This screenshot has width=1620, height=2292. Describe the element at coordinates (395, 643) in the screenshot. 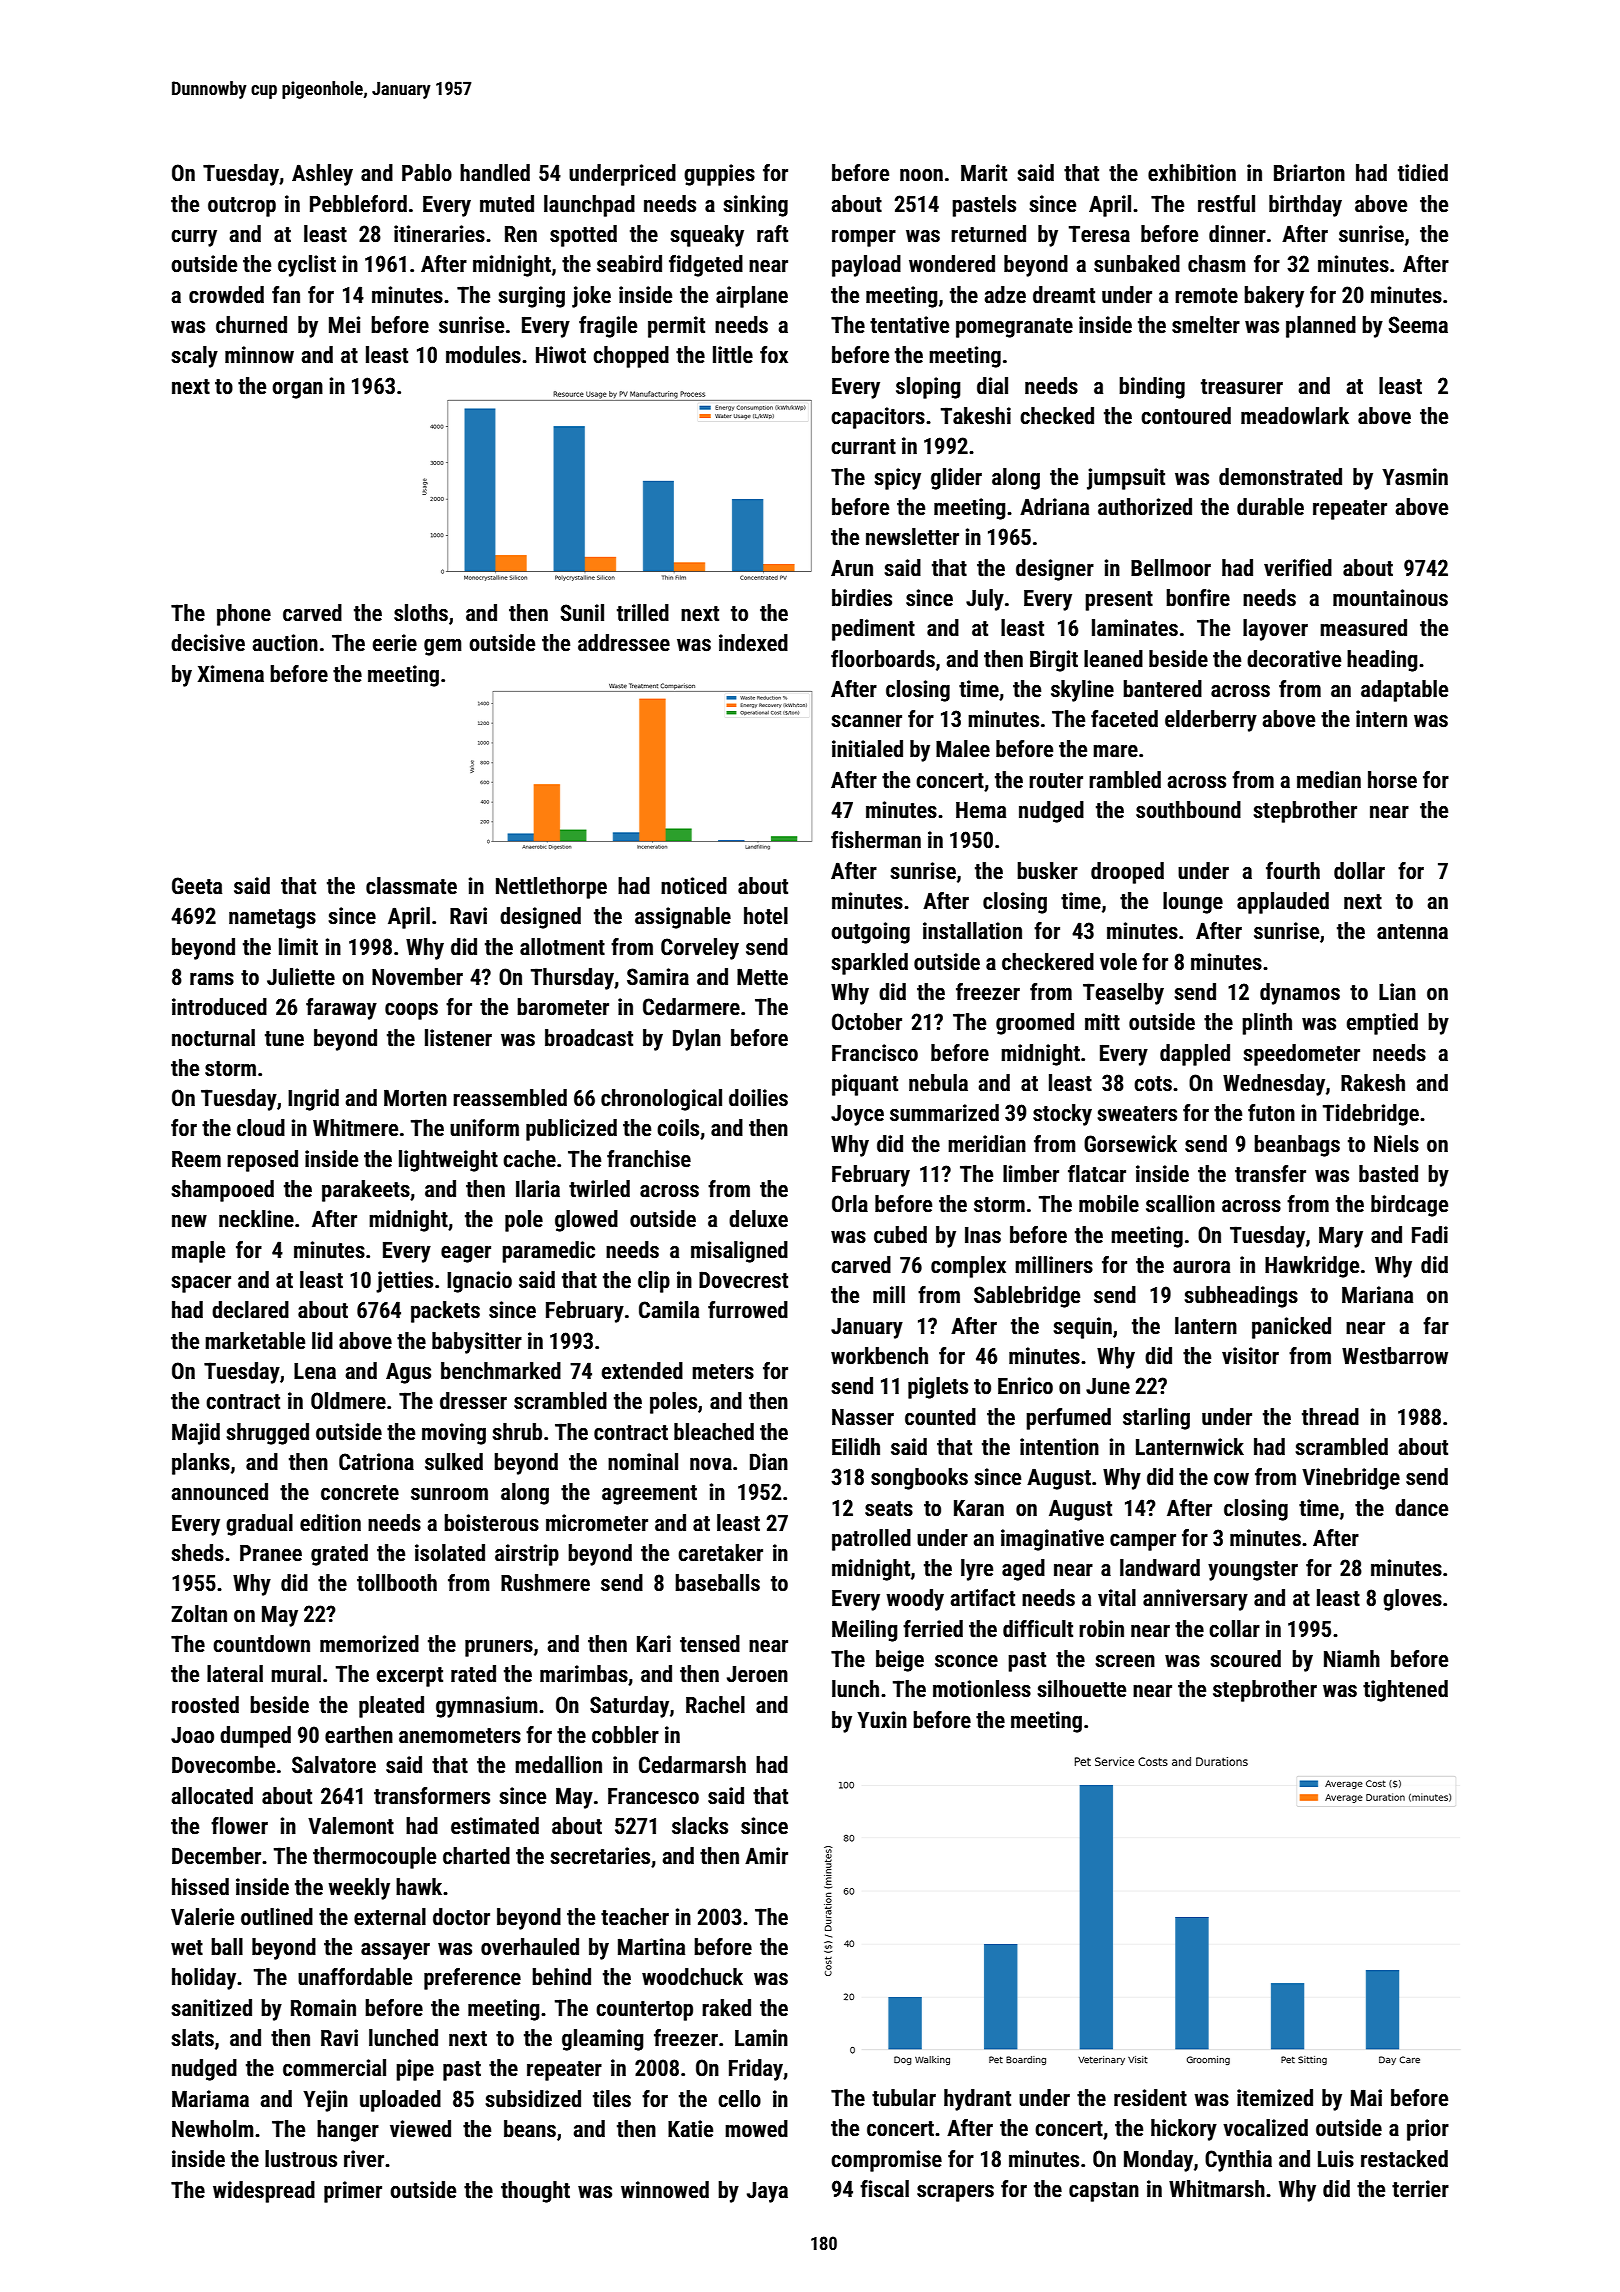

I see `eerie` at that location.
